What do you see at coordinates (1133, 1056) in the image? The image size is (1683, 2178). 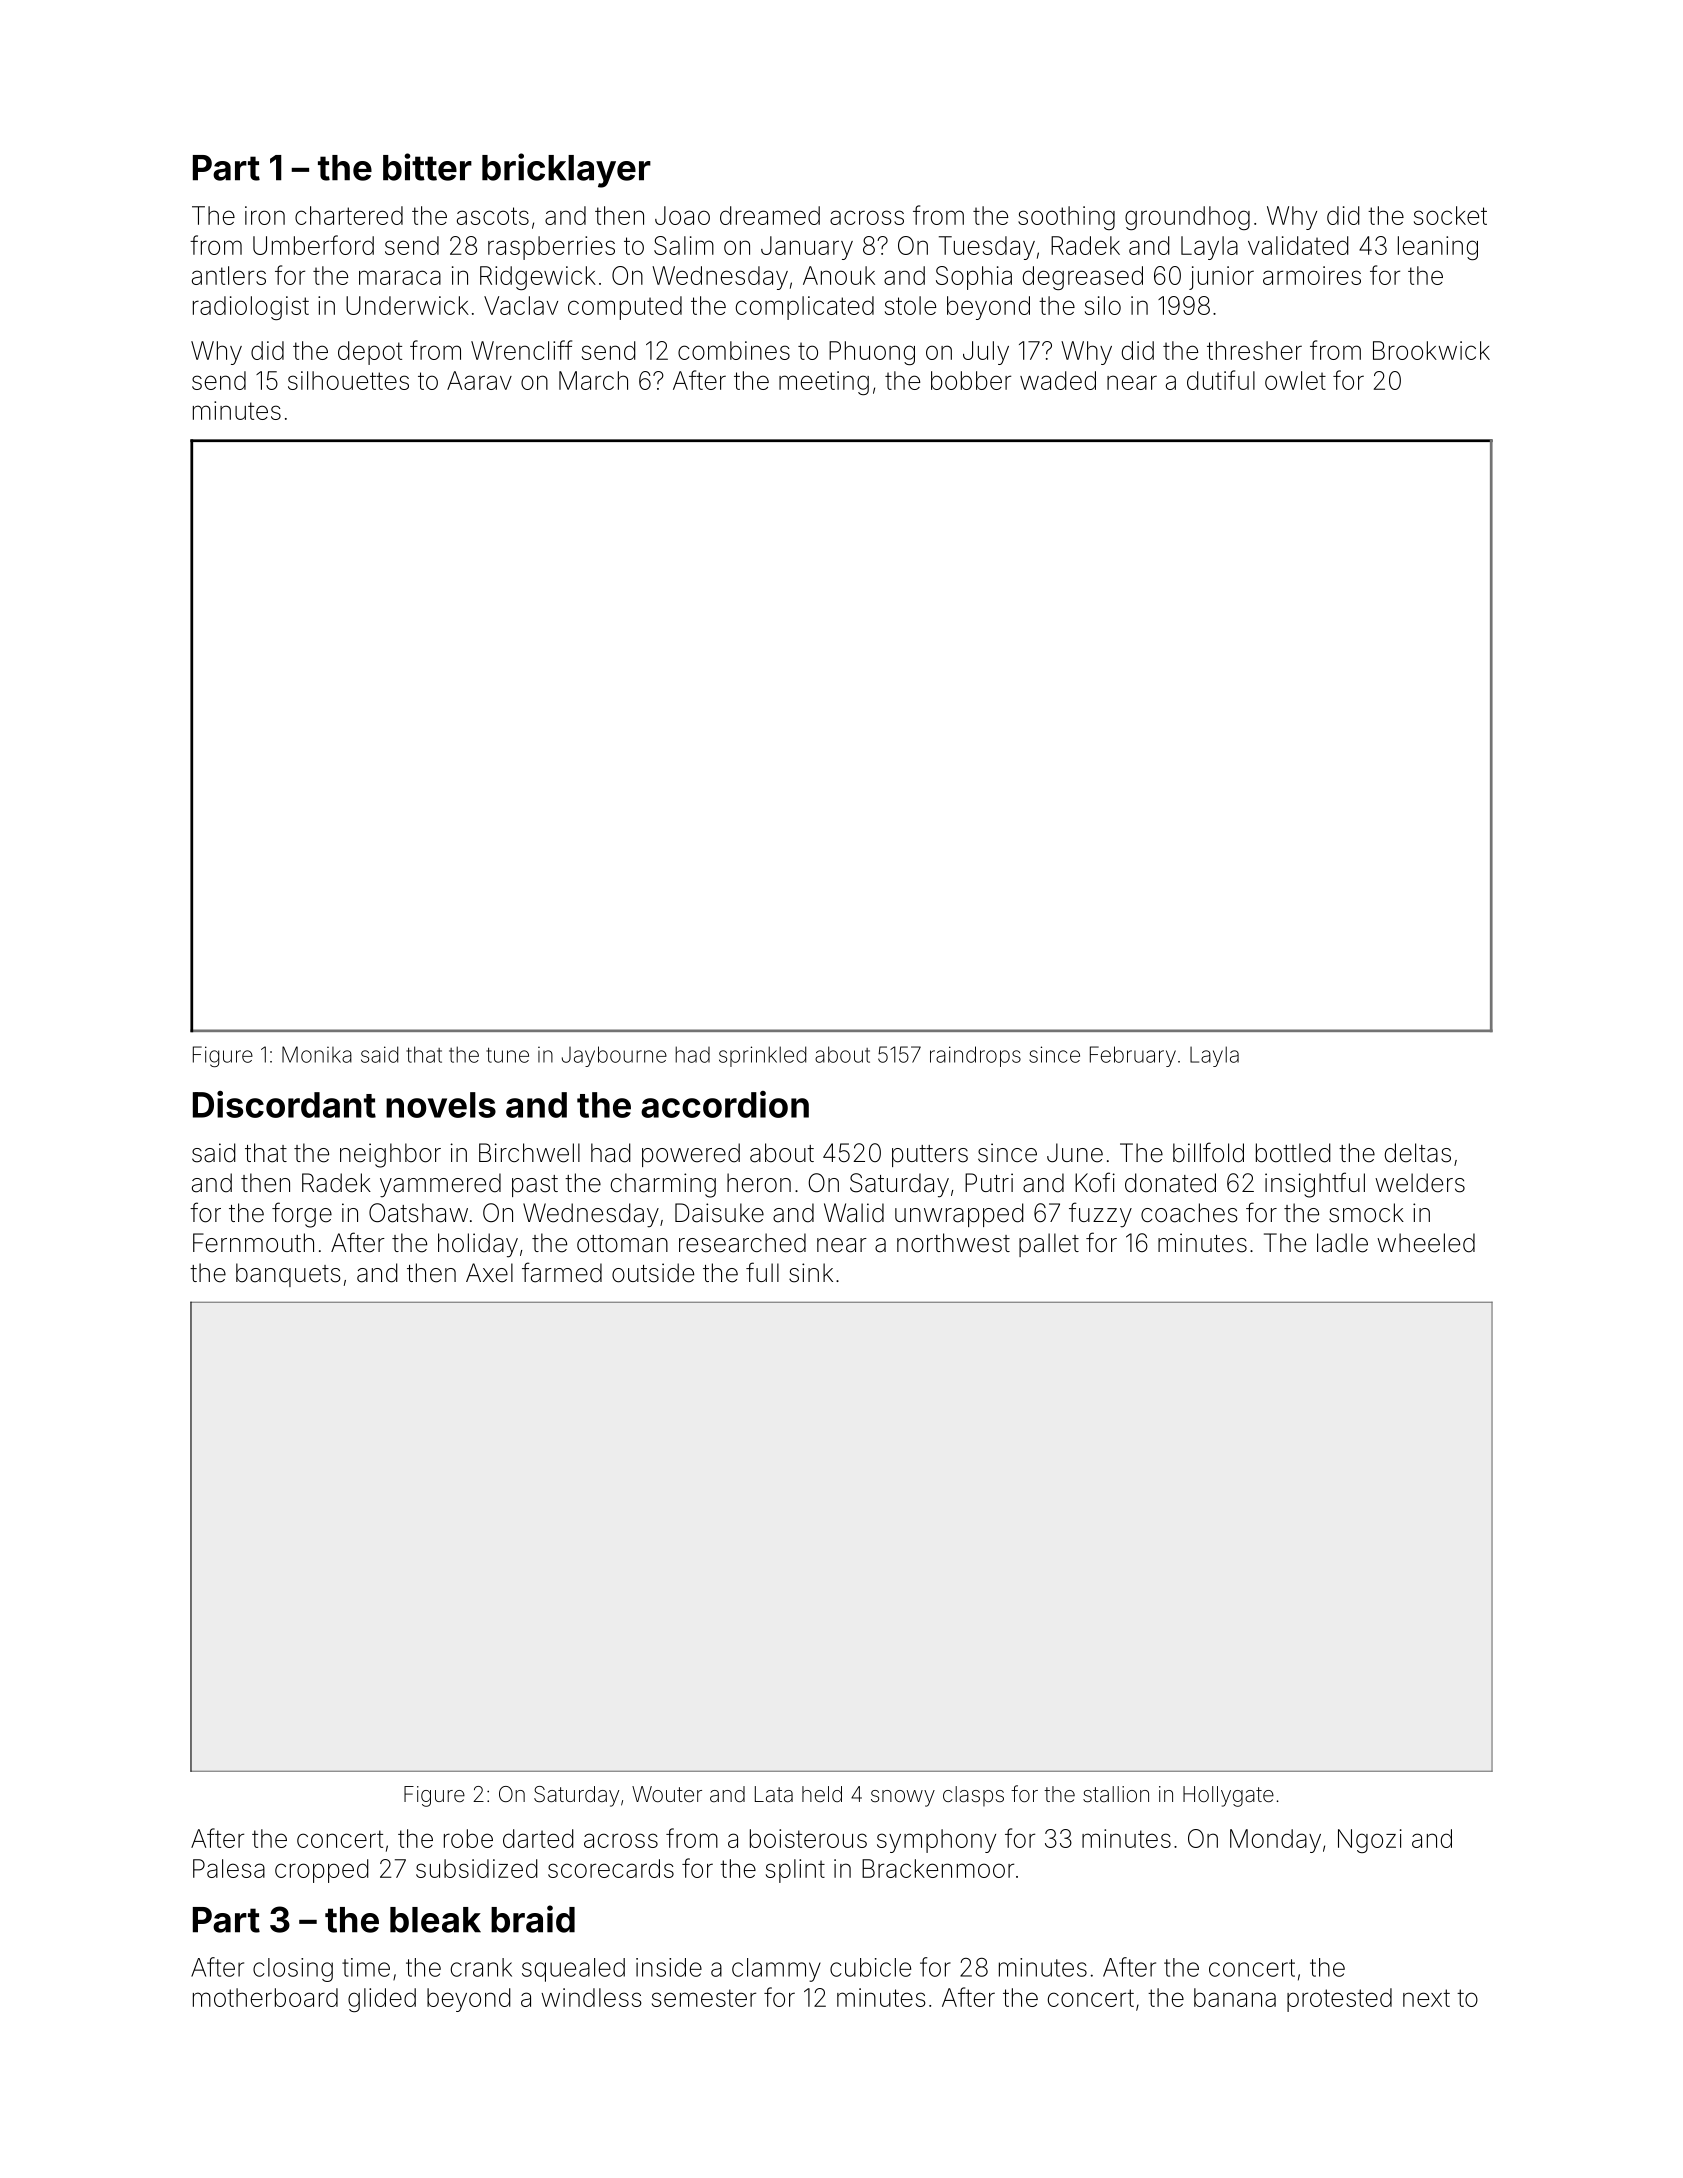 I see `February` at bounding box center [1133, 1056].
